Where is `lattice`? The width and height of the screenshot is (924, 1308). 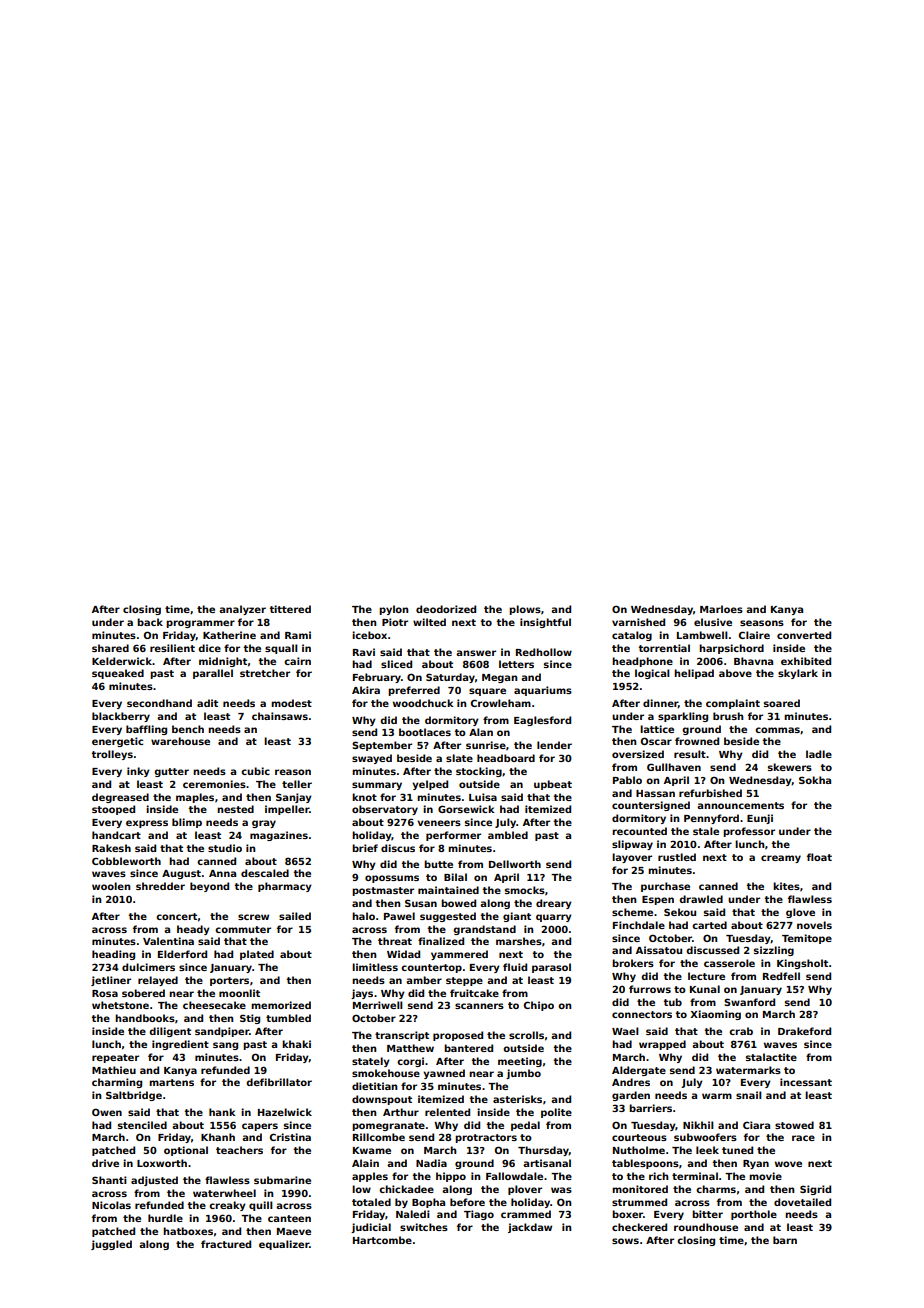 lattice is located at coordinates (657, 729).
